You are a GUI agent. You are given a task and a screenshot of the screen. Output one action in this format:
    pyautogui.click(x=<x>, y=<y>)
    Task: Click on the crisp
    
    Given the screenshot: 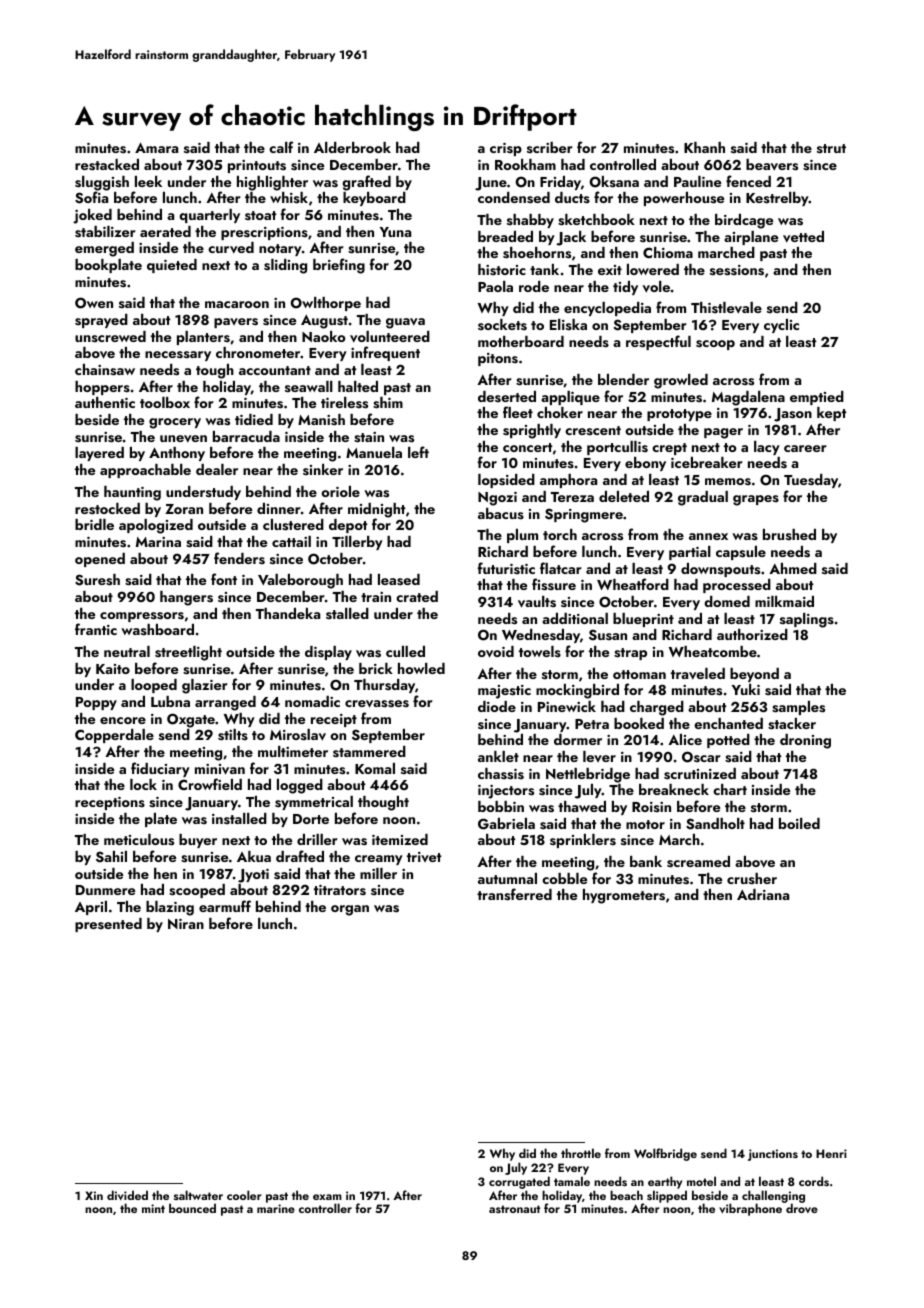 What is the action you would take?
    pyautogui.click(x=506, y=149)
